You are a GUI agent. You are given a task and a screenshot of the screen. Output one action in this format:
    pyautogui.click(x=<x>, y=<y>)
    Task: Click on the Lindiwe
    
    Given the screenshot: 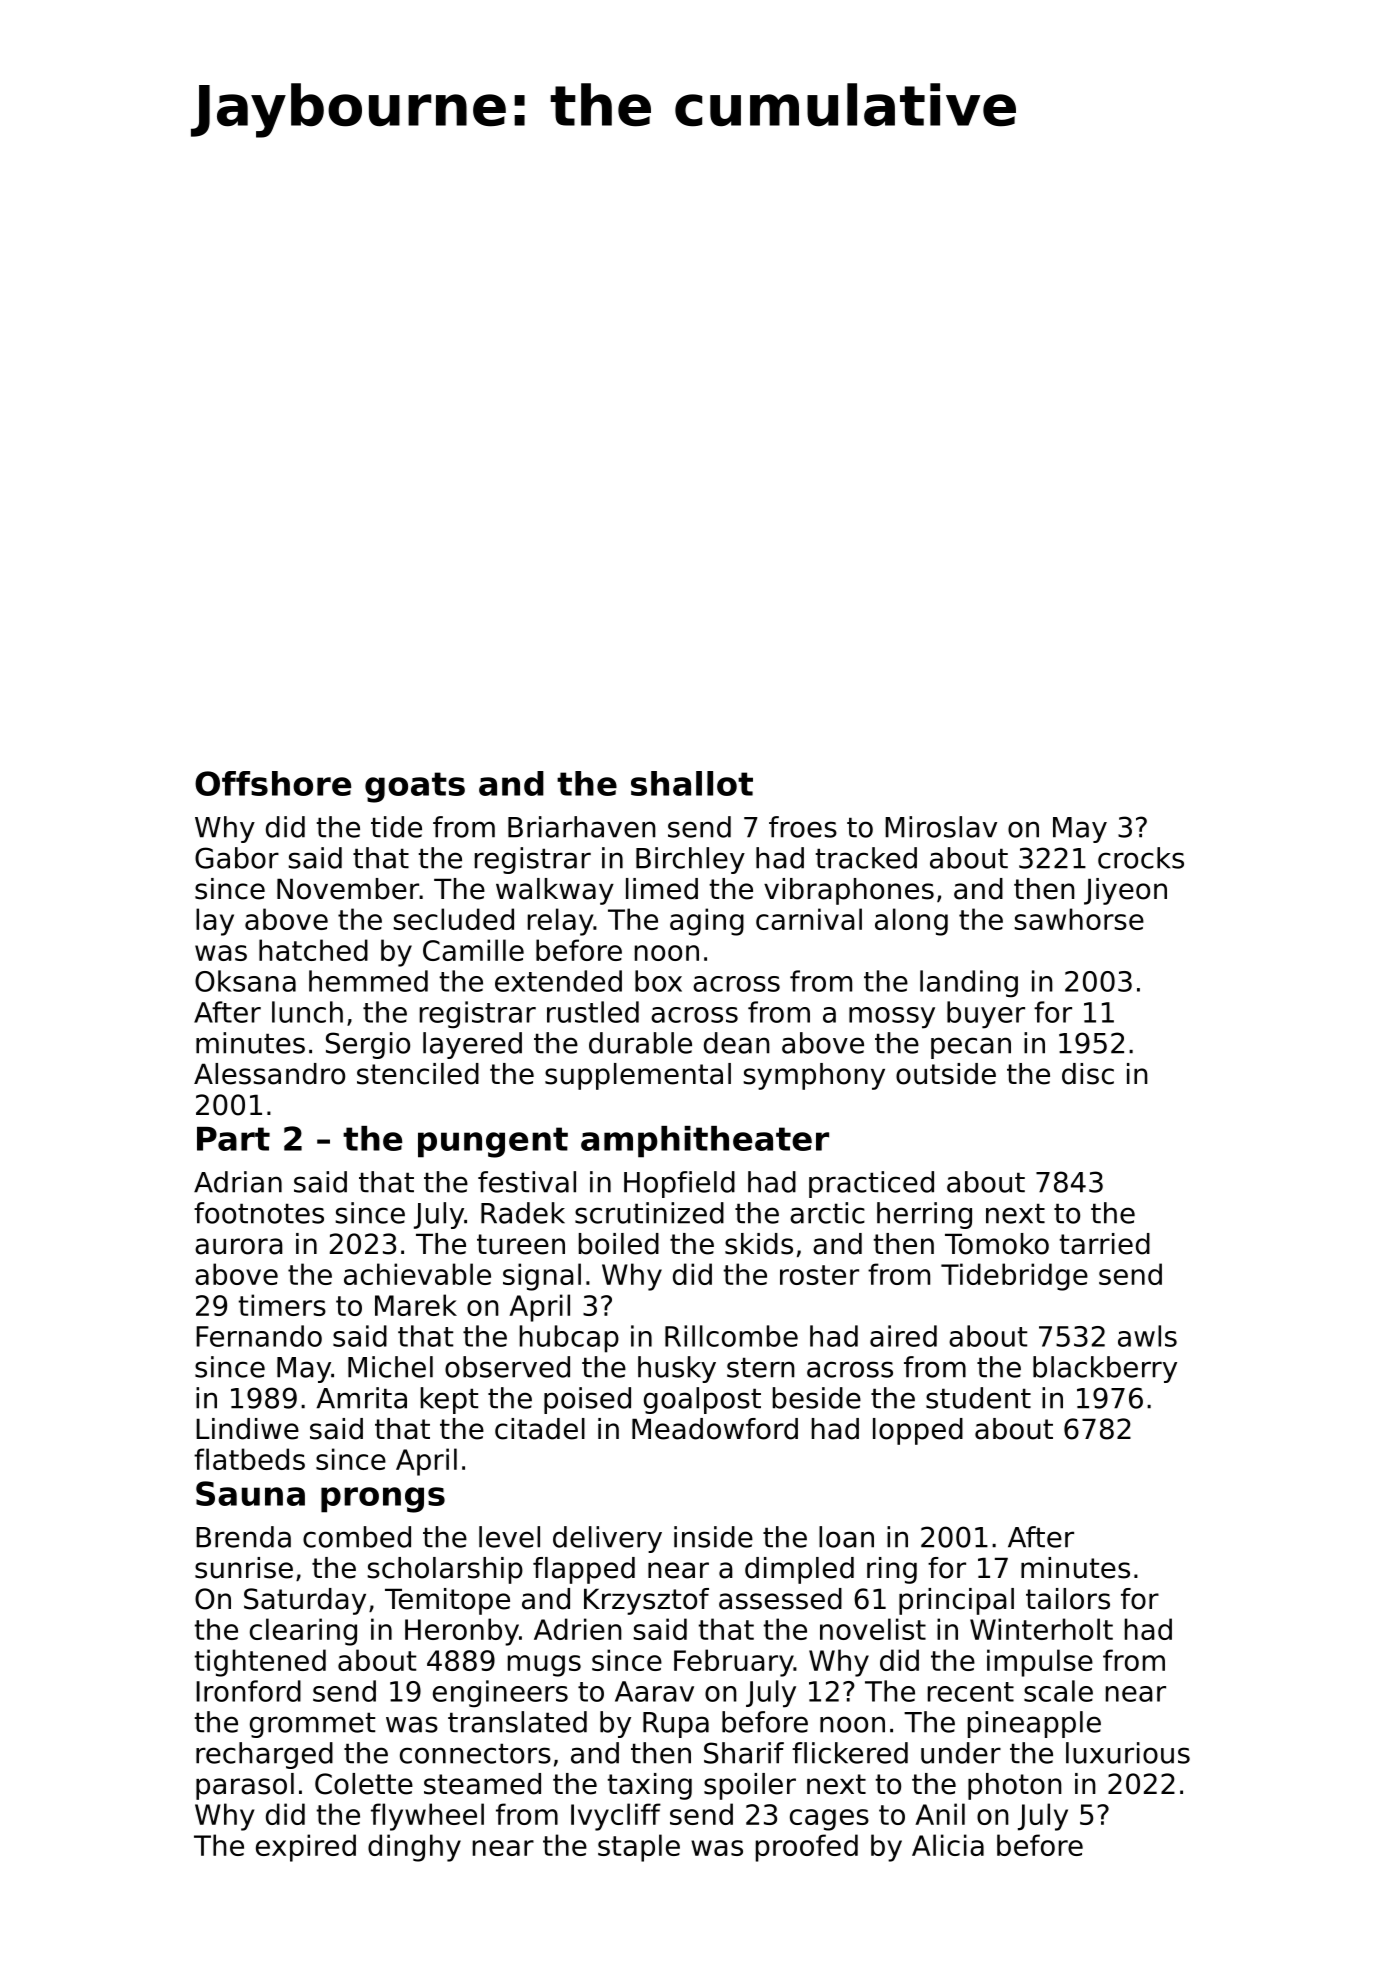 What is the action you would take?
    pyautogui.click(x=247, y=1429)
